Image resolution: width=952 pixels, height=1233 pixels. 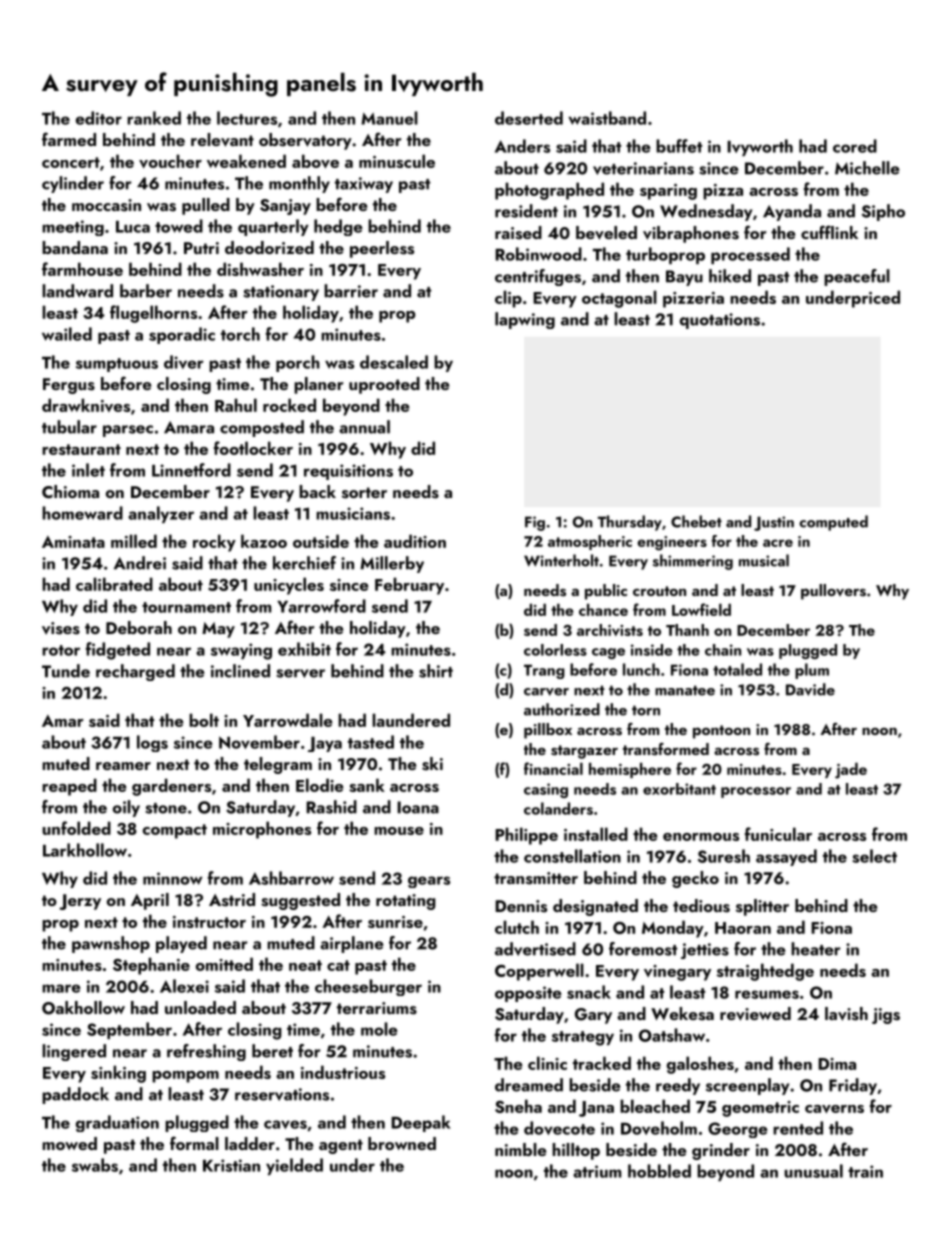 I want to click on deserted, so click(x=529, y=118).
